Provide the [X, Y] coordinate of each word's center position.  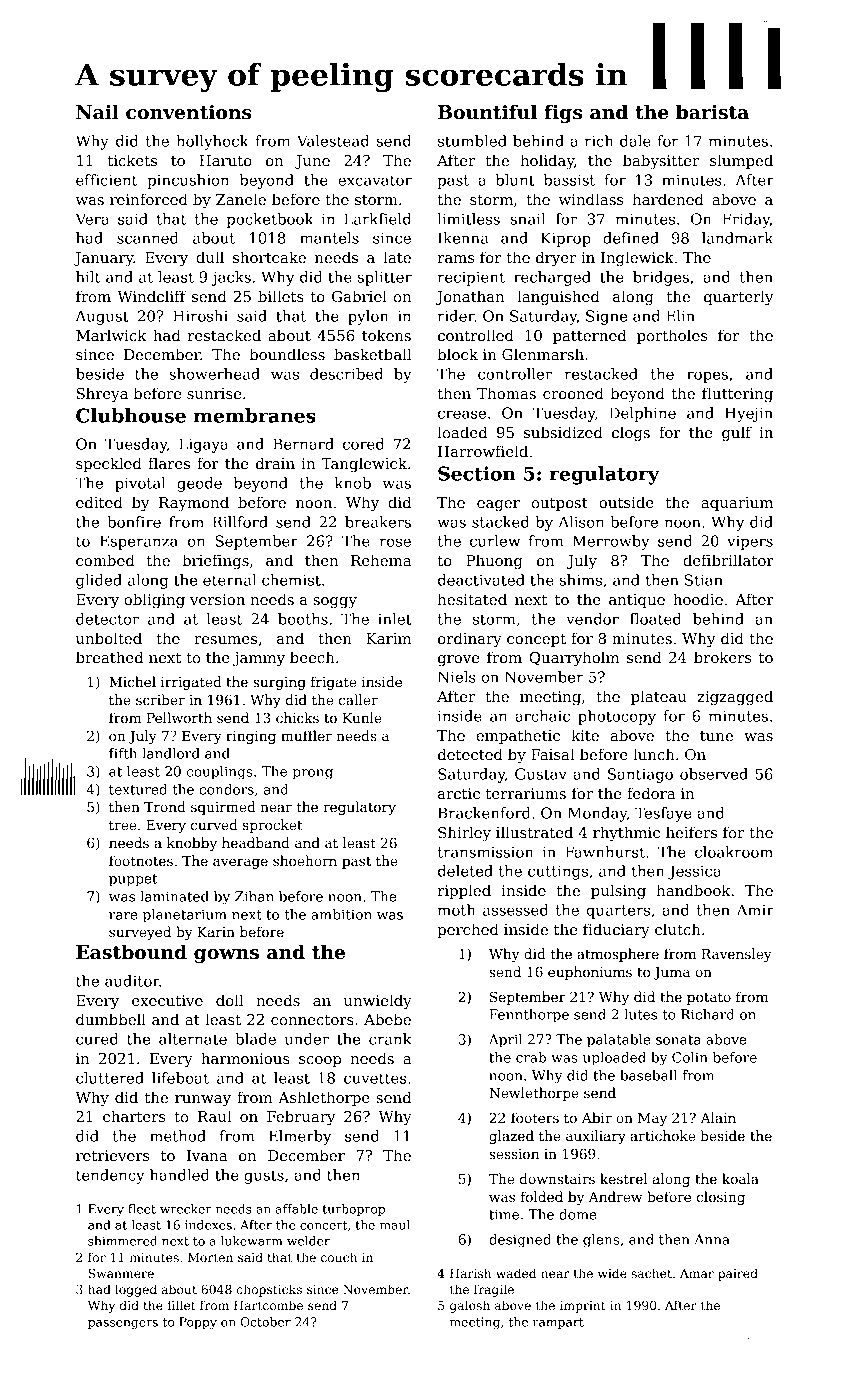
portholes [672, 336]
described [346, 374]
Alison [581, 522]
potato [709, 999]
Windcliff [151, 296]
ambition [341, 914]
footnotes [141, 860]
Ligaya [203, 445]
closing [721, 1198]
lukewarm [252, 1241]
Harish [470, 1273]
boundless [287, 354]
